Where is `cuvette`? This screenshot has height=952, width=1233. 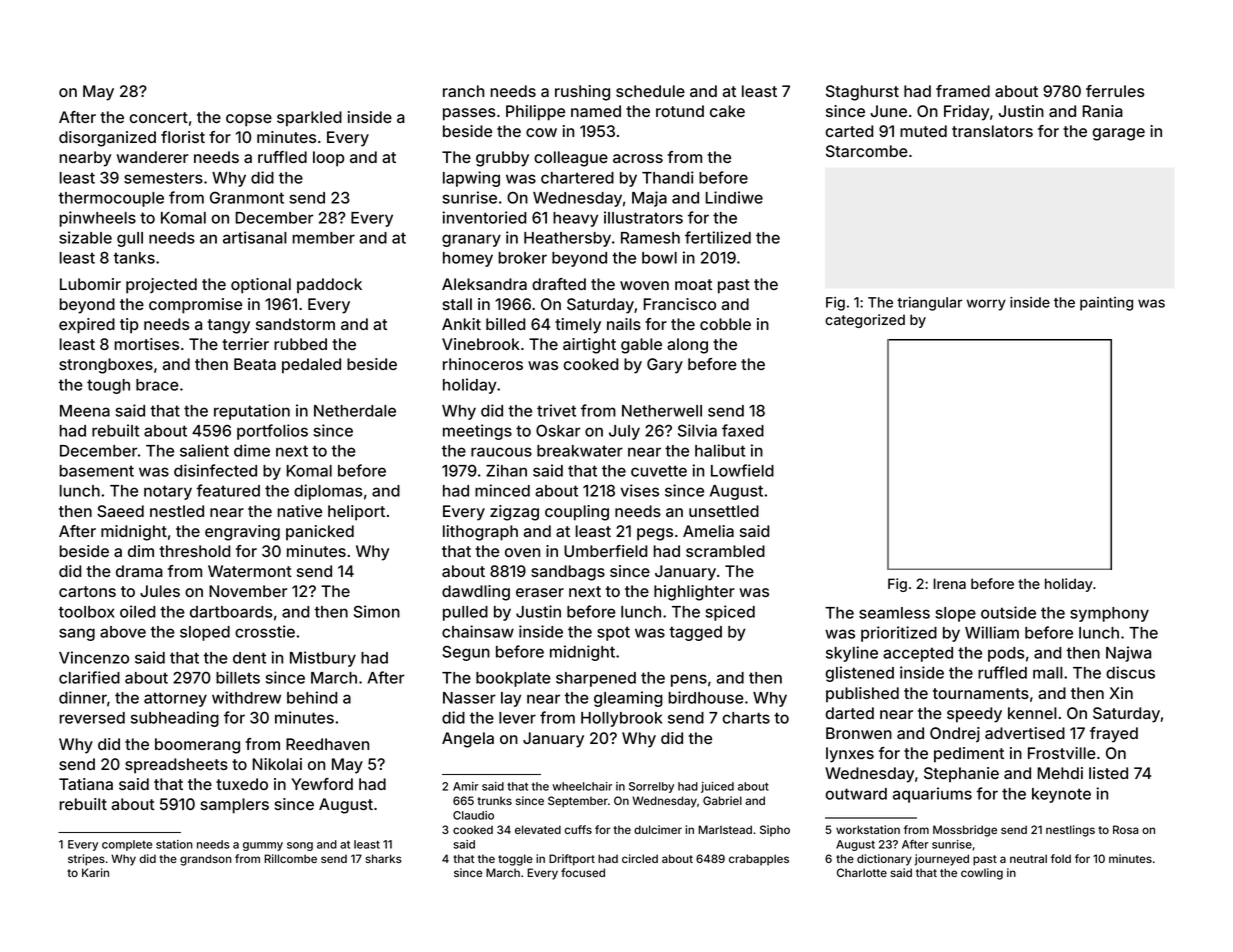 cuvette is located at coordinates (659, 471).
